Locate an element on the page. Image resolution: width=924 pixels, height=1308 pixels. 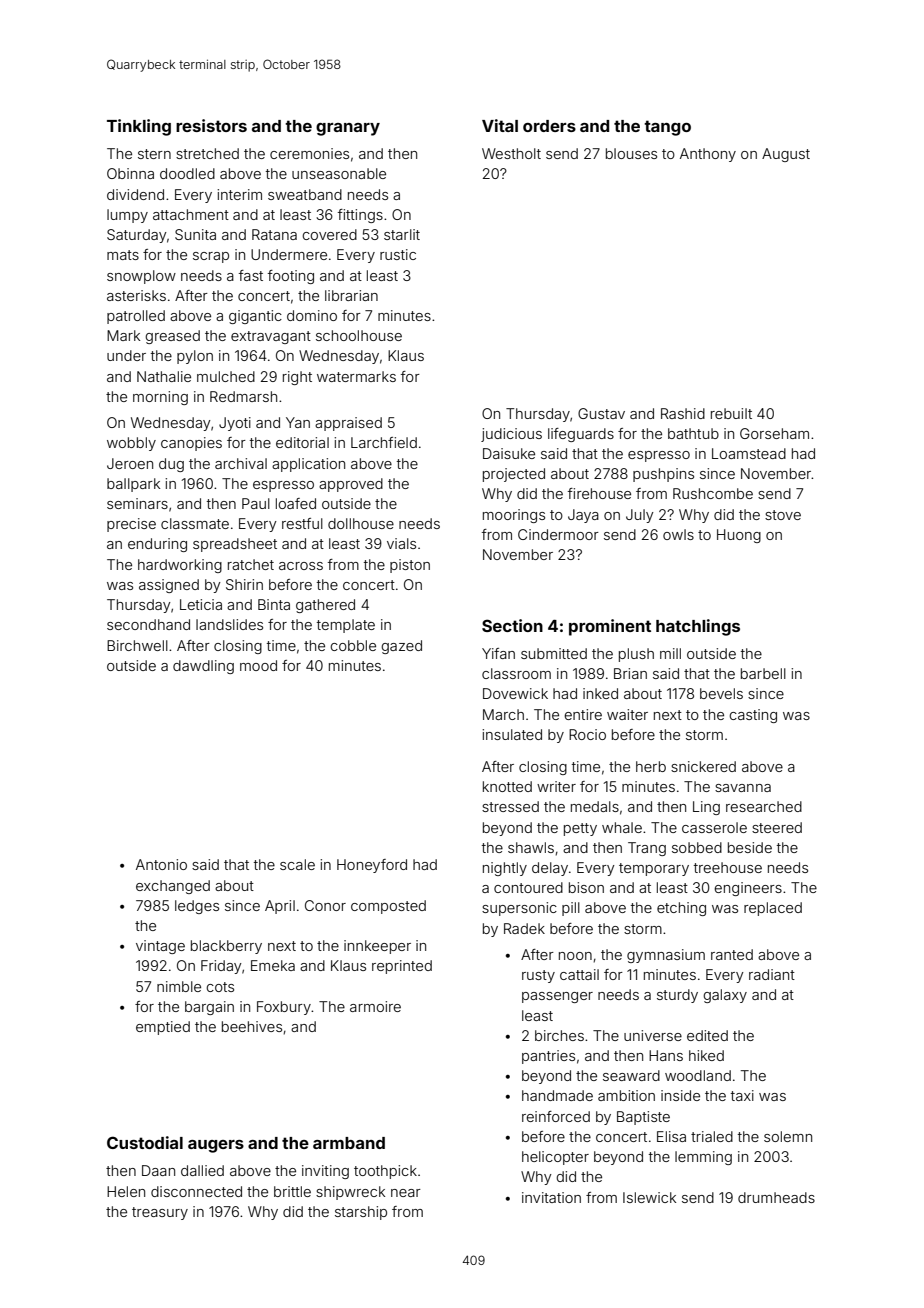
Section is located at coordinates (512, 625).
